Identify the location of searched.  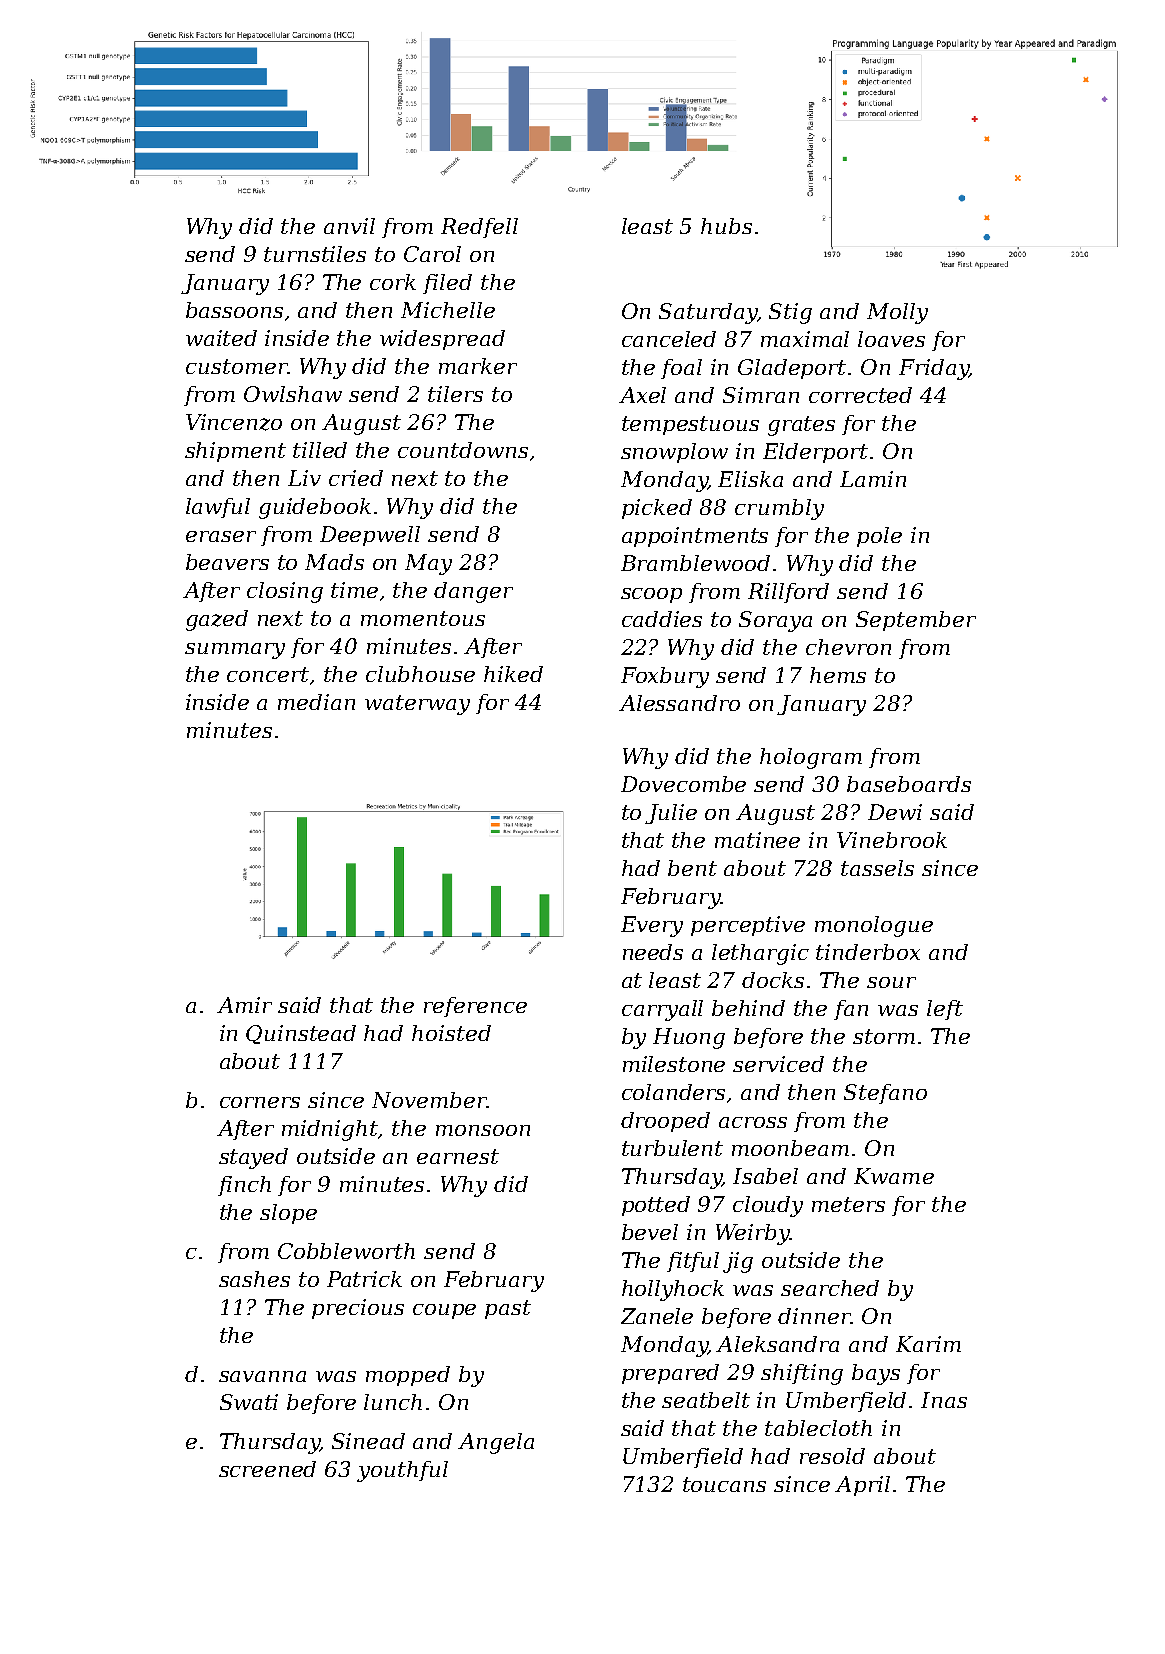
(830, 1288).
